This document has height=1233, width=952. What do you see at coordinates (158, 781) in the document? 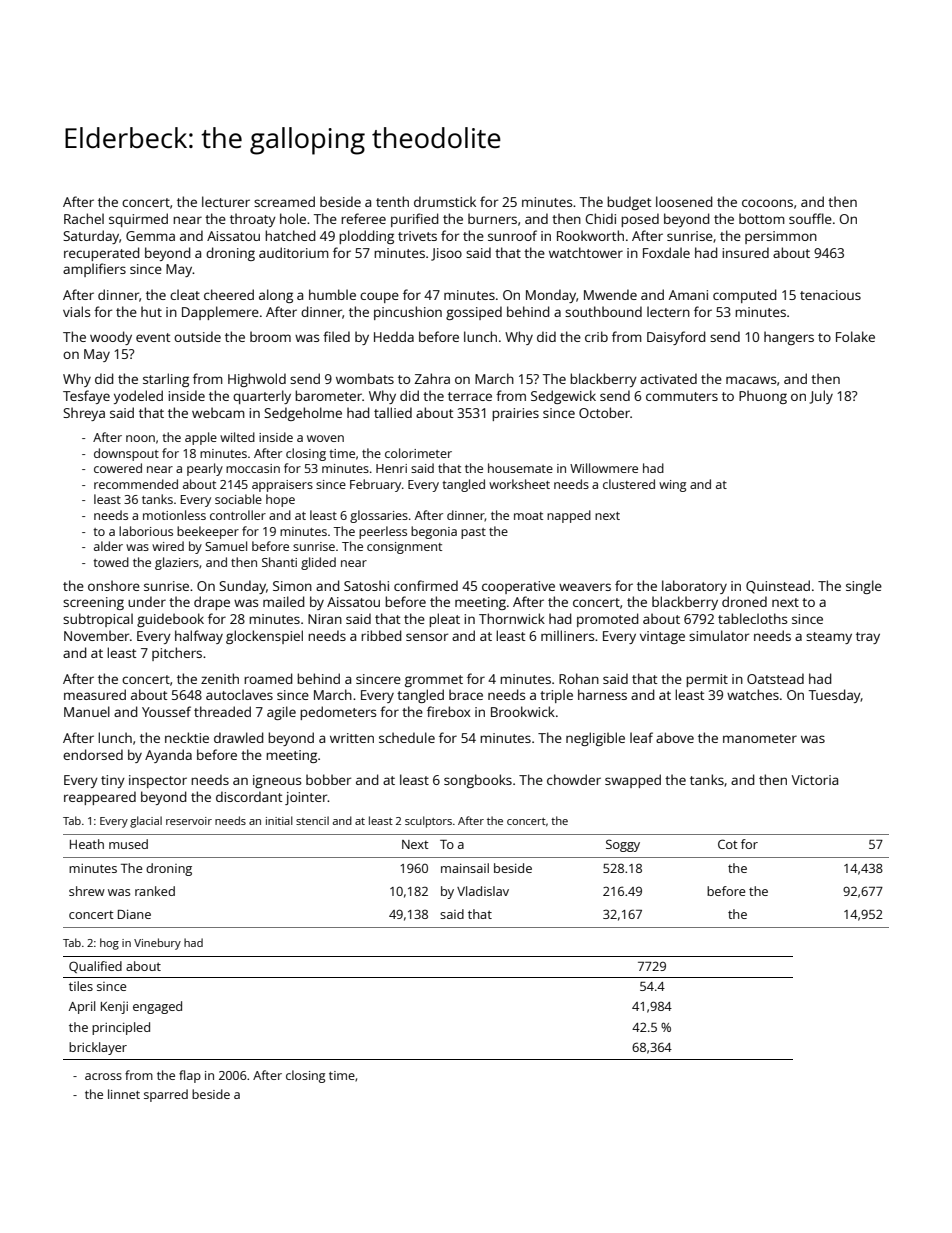
I see `inspector` at bounding box center [158, 781].
